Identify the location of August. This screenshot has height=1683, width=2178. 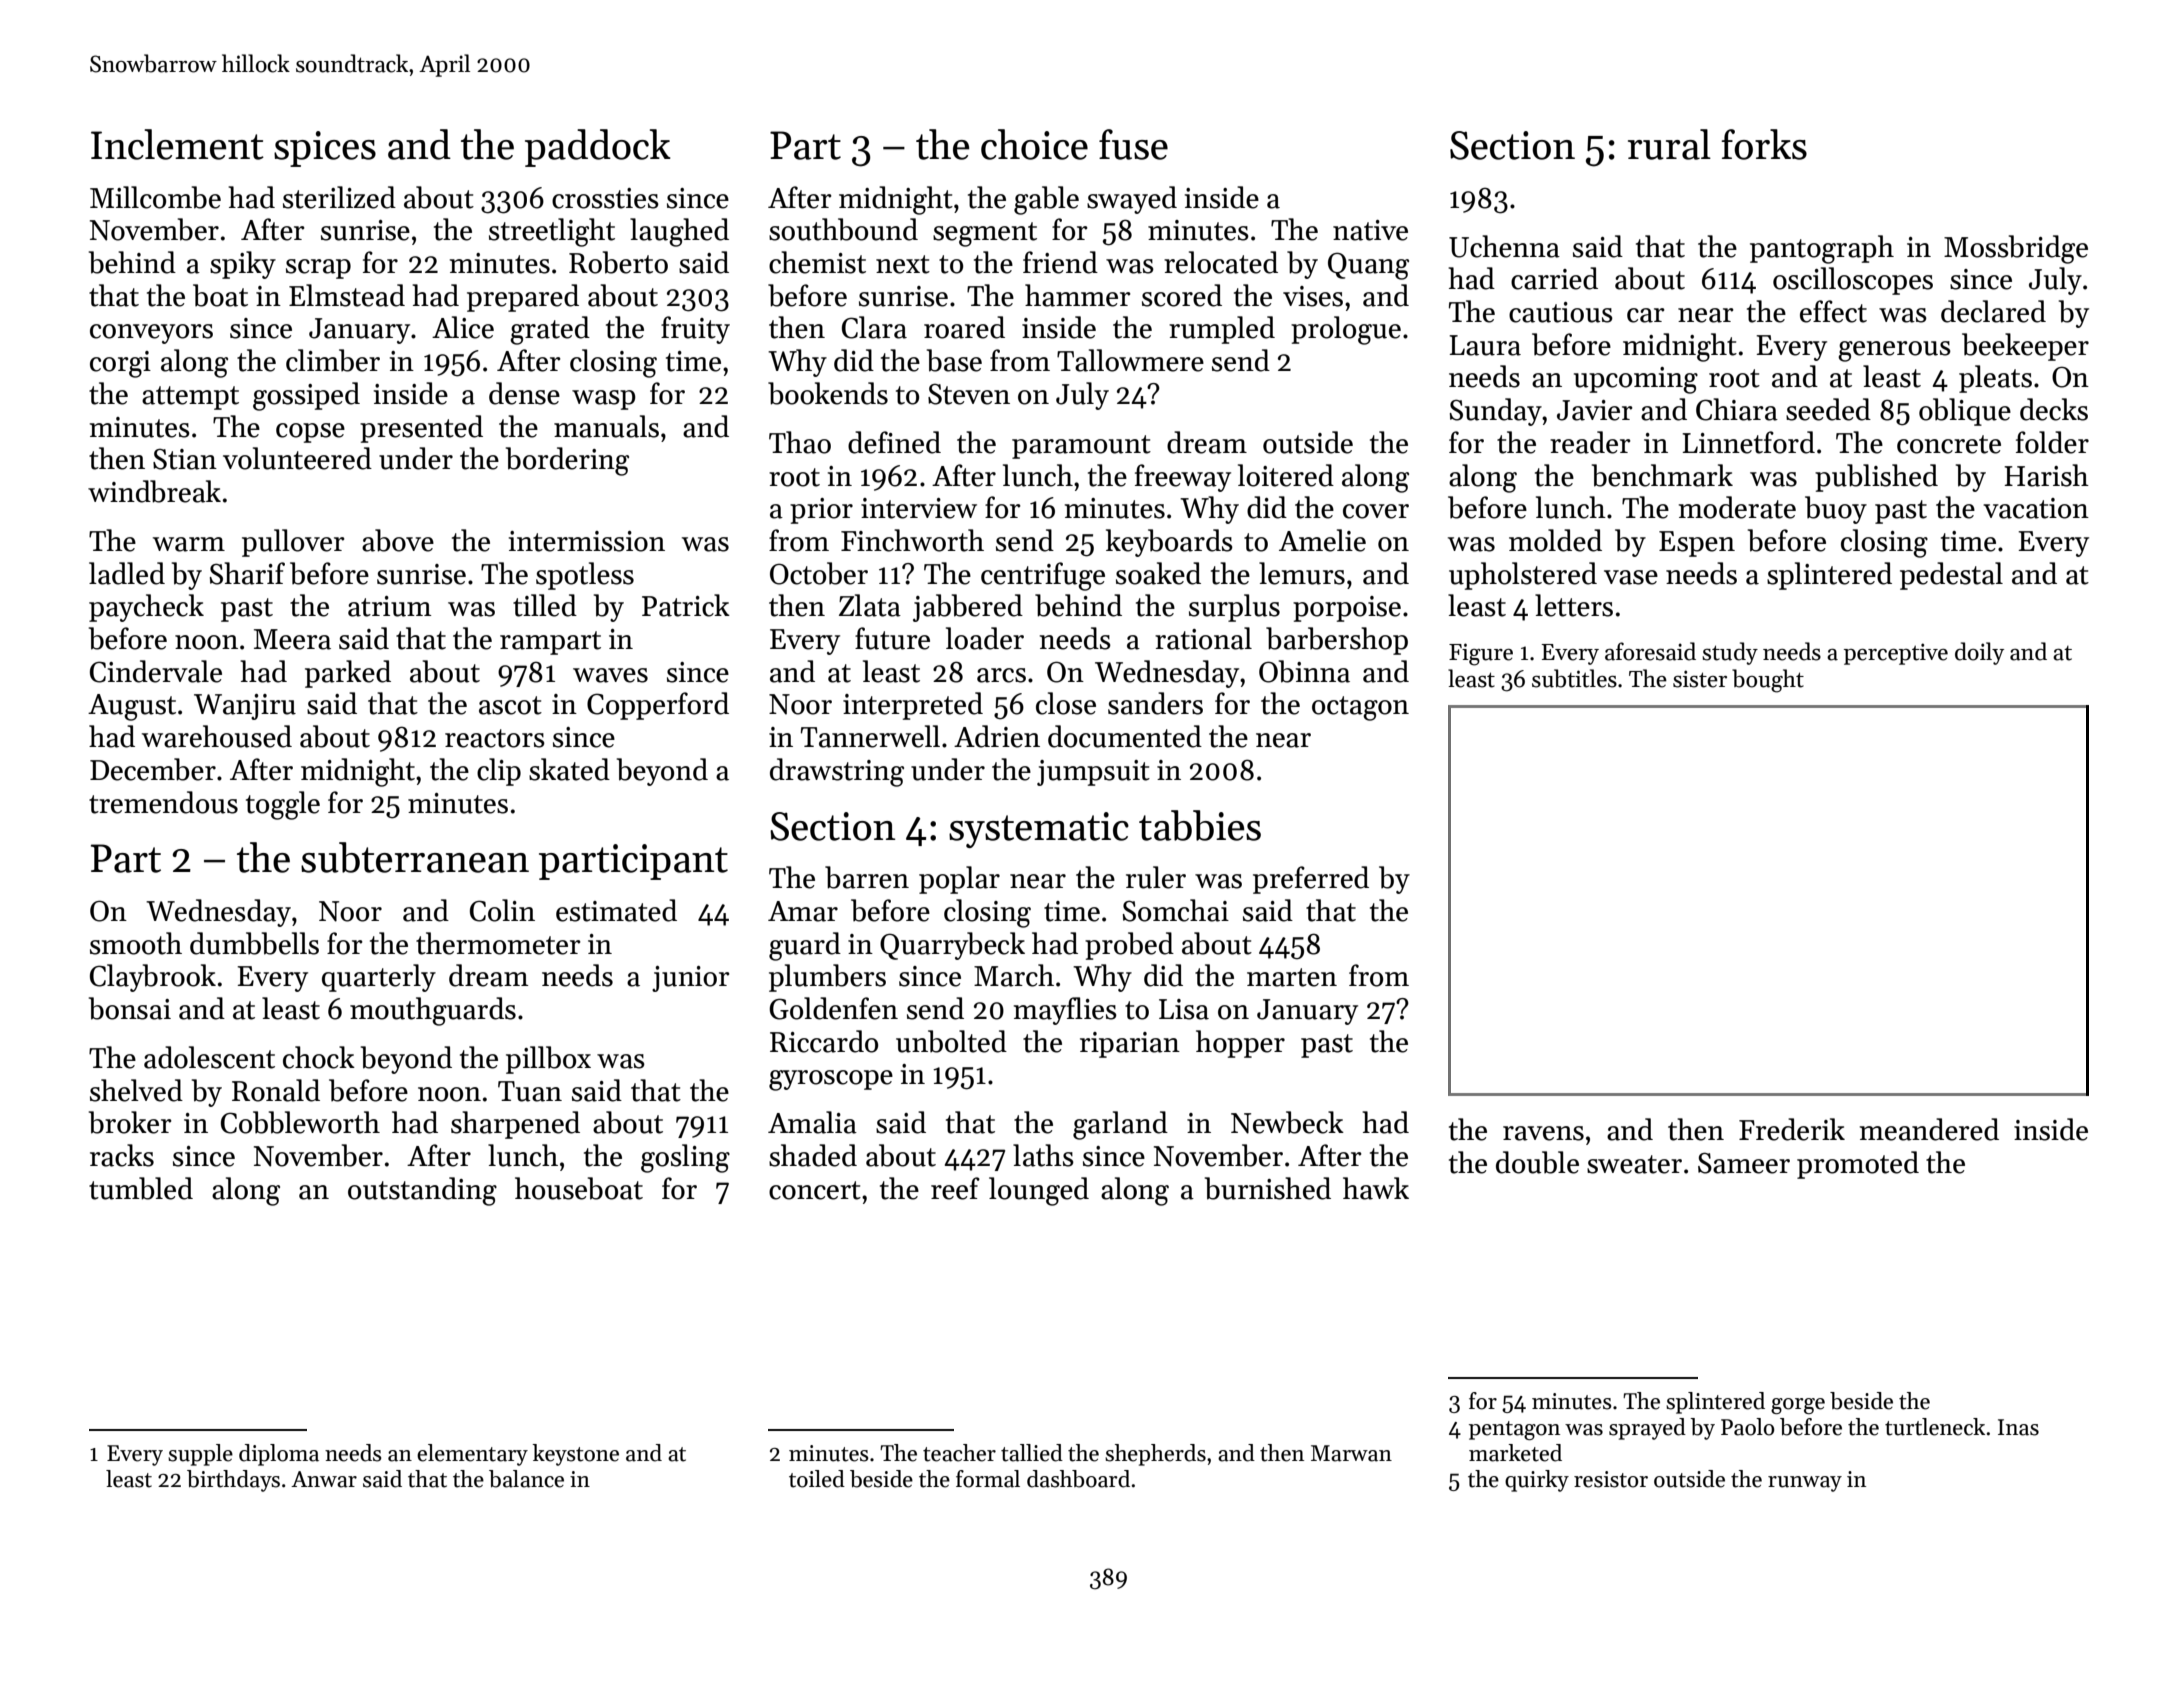
(132, 707).
